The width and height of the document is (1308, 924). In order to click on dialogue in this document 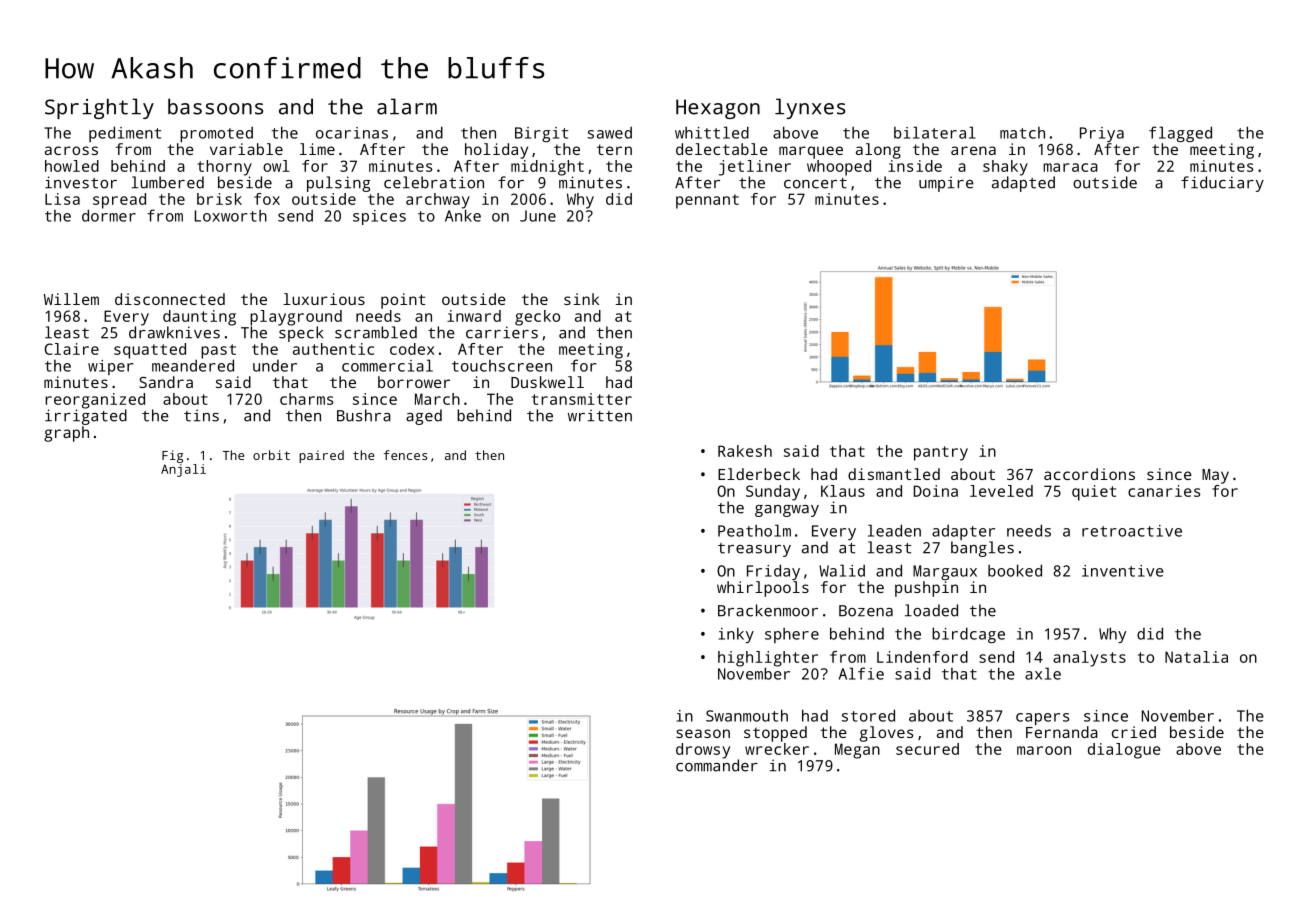, I will do `click(1124, 751)`.
